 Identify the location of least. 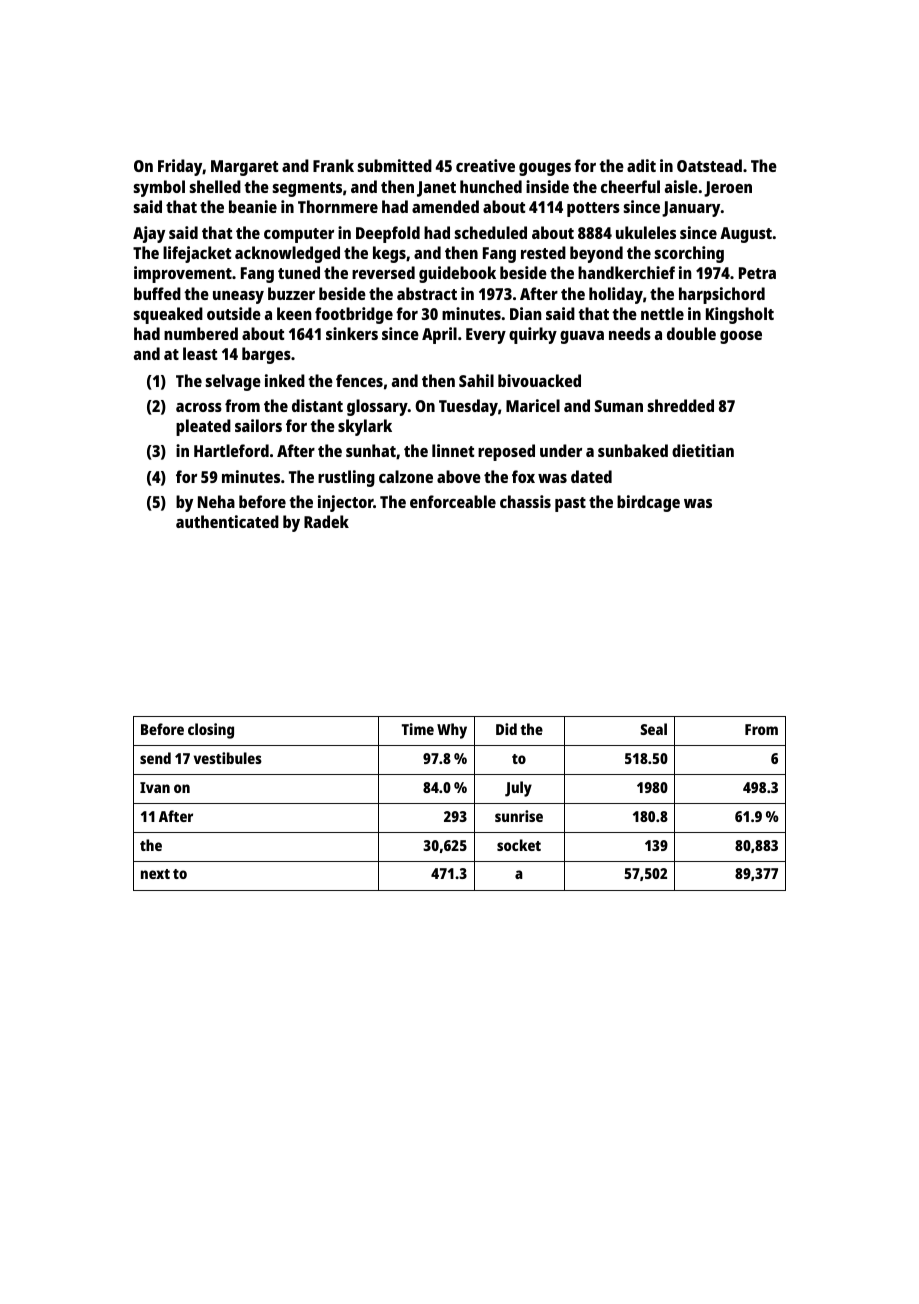
(200, 353).
